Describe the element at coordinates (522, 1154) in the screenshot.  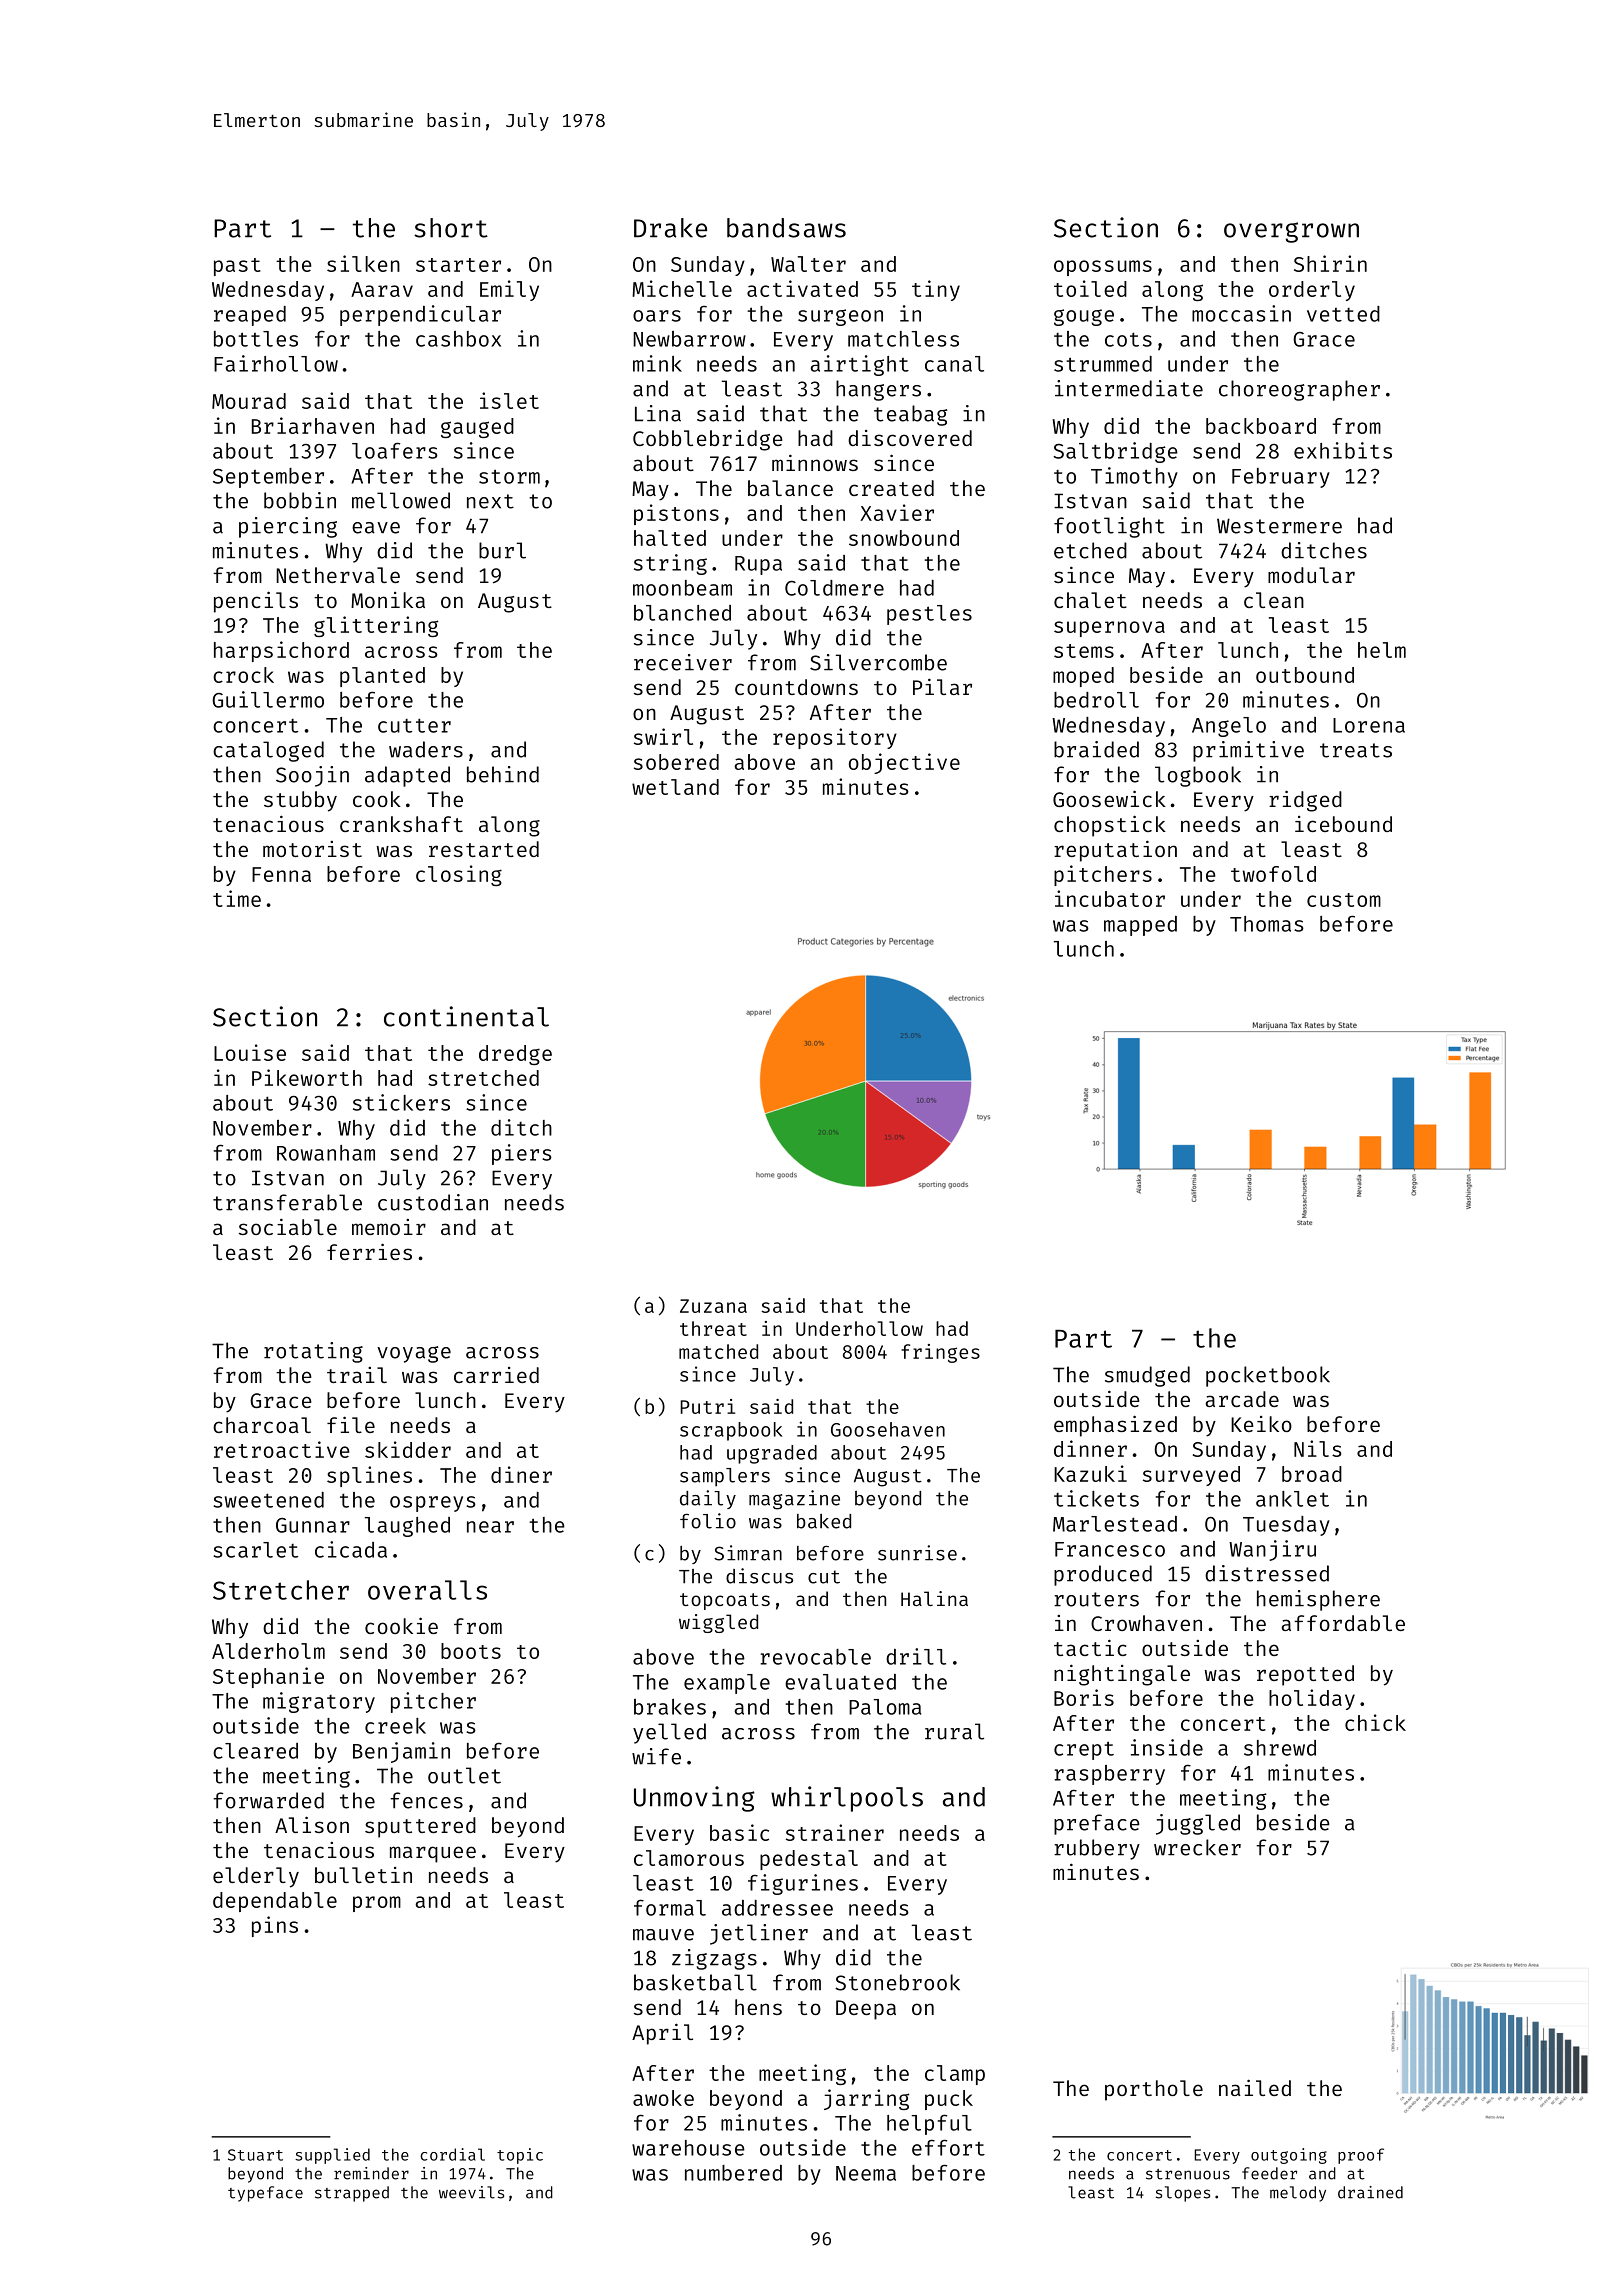
I see `piers` at that location.
